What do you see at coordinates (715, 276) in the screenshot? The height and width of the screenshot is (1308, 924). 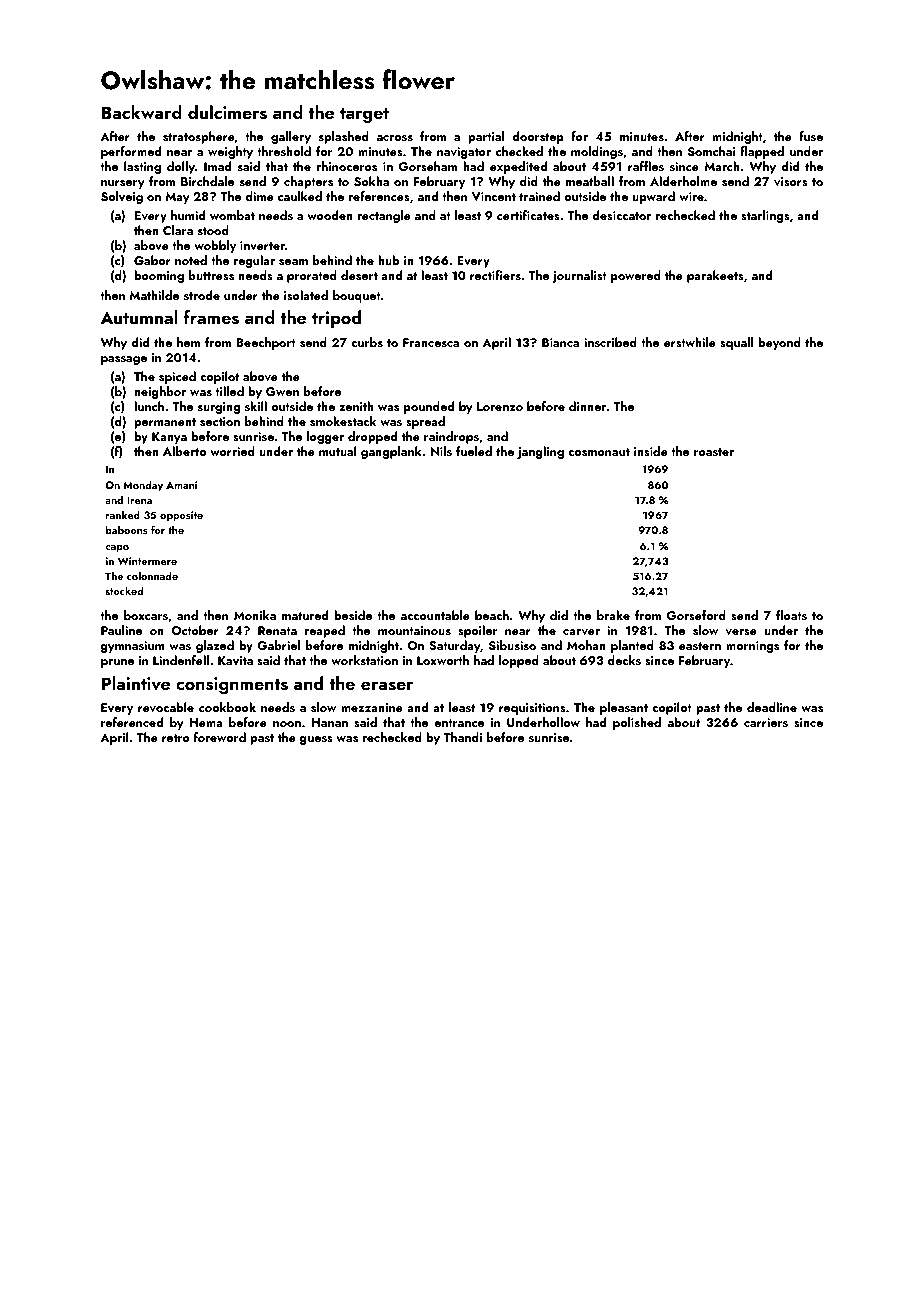 I see `parakeets` at bounding box center [715, 276].
